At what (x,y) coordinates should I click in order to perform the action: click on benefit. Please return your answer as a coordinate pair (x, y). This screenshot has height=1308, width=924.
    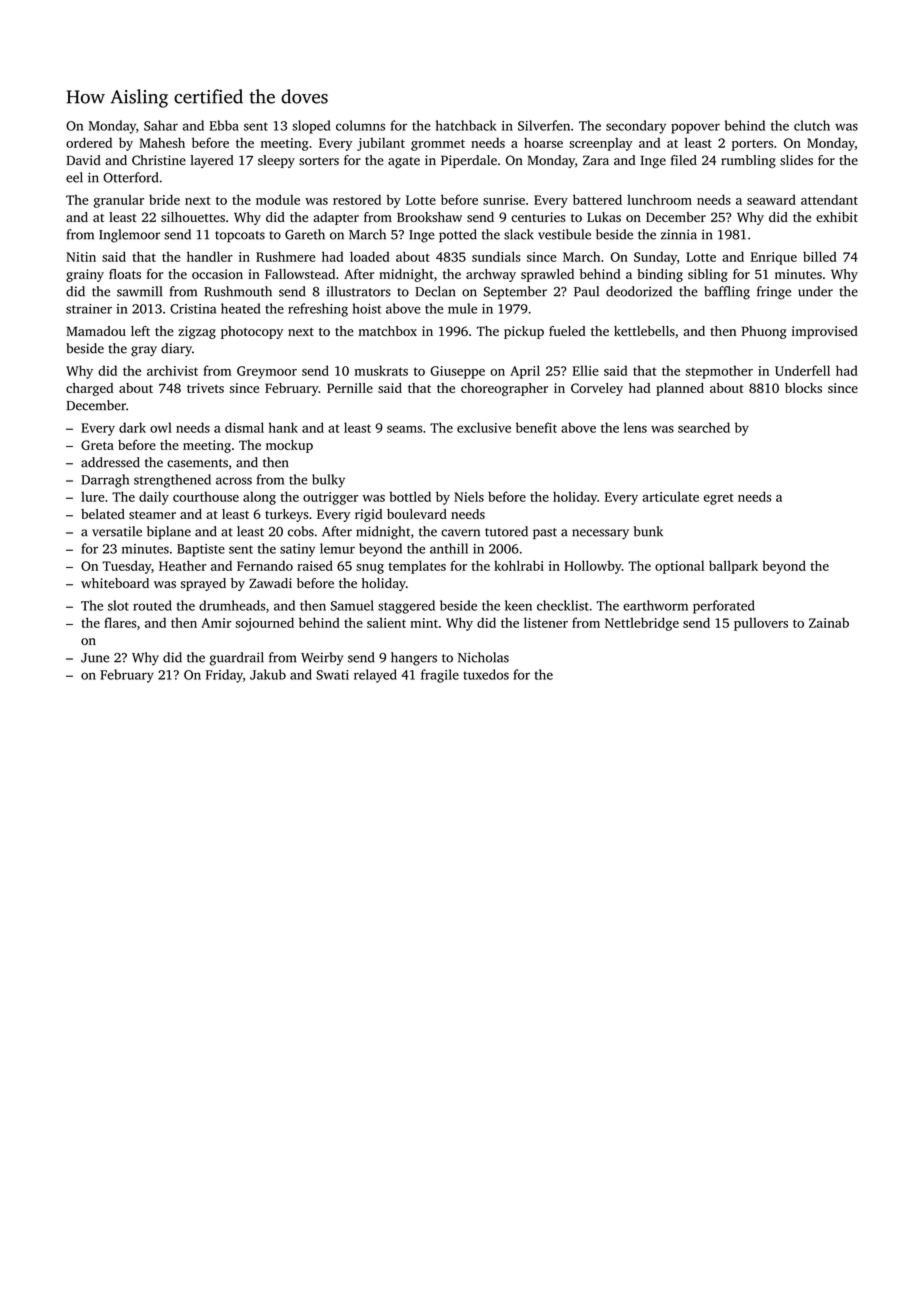
    Looking at the image, I should click on (536, 427).
